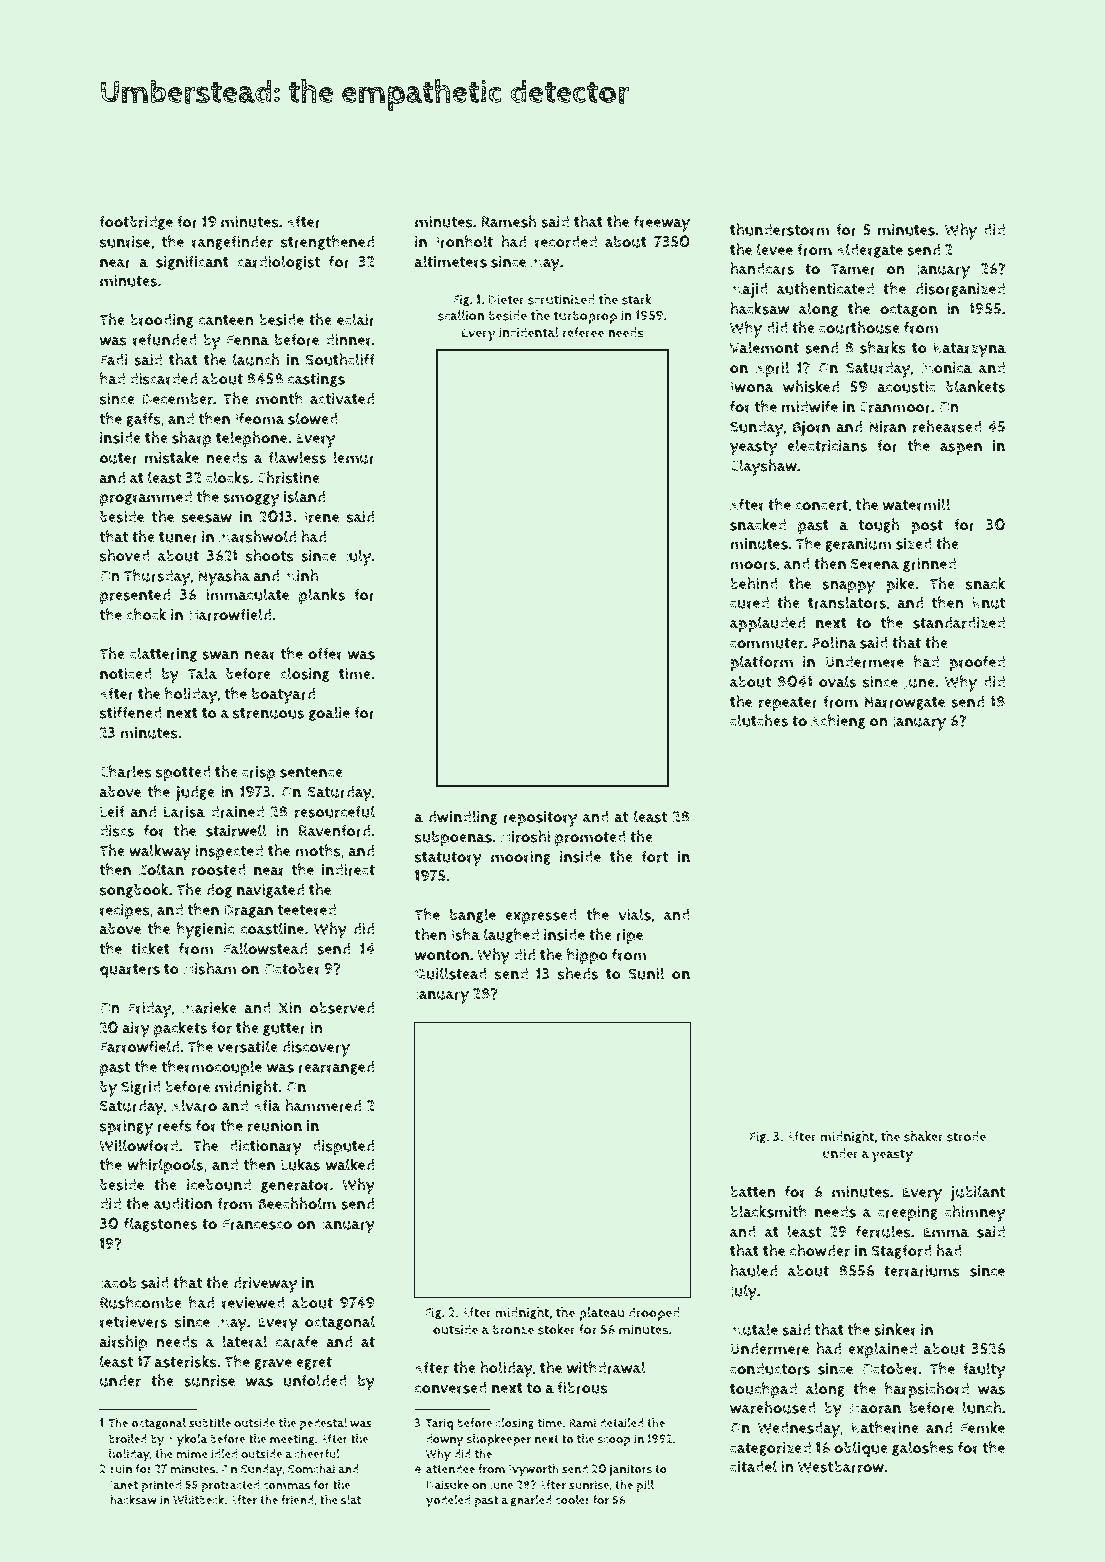 This image has height=1562, width=1105. I want to click on gnarled, so click(531, 1501).
